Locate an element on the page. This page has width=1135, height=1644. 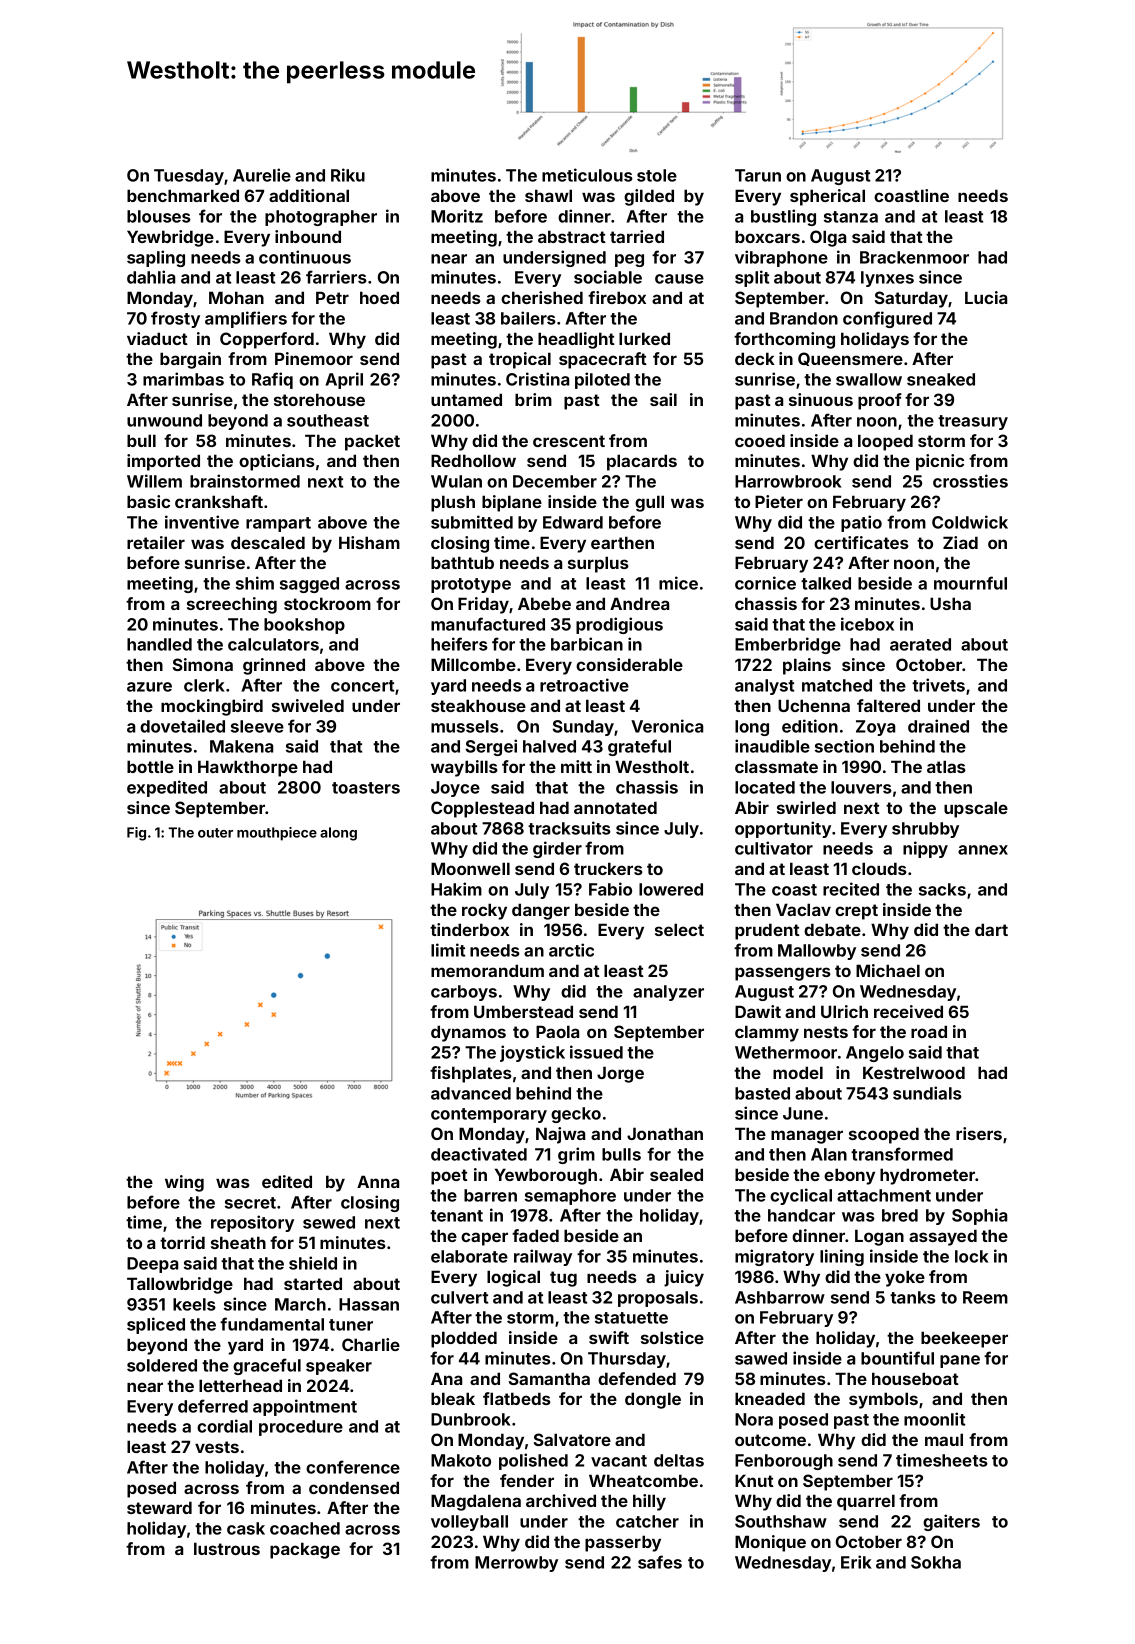
manager is located at coordinates (807, 1137).
